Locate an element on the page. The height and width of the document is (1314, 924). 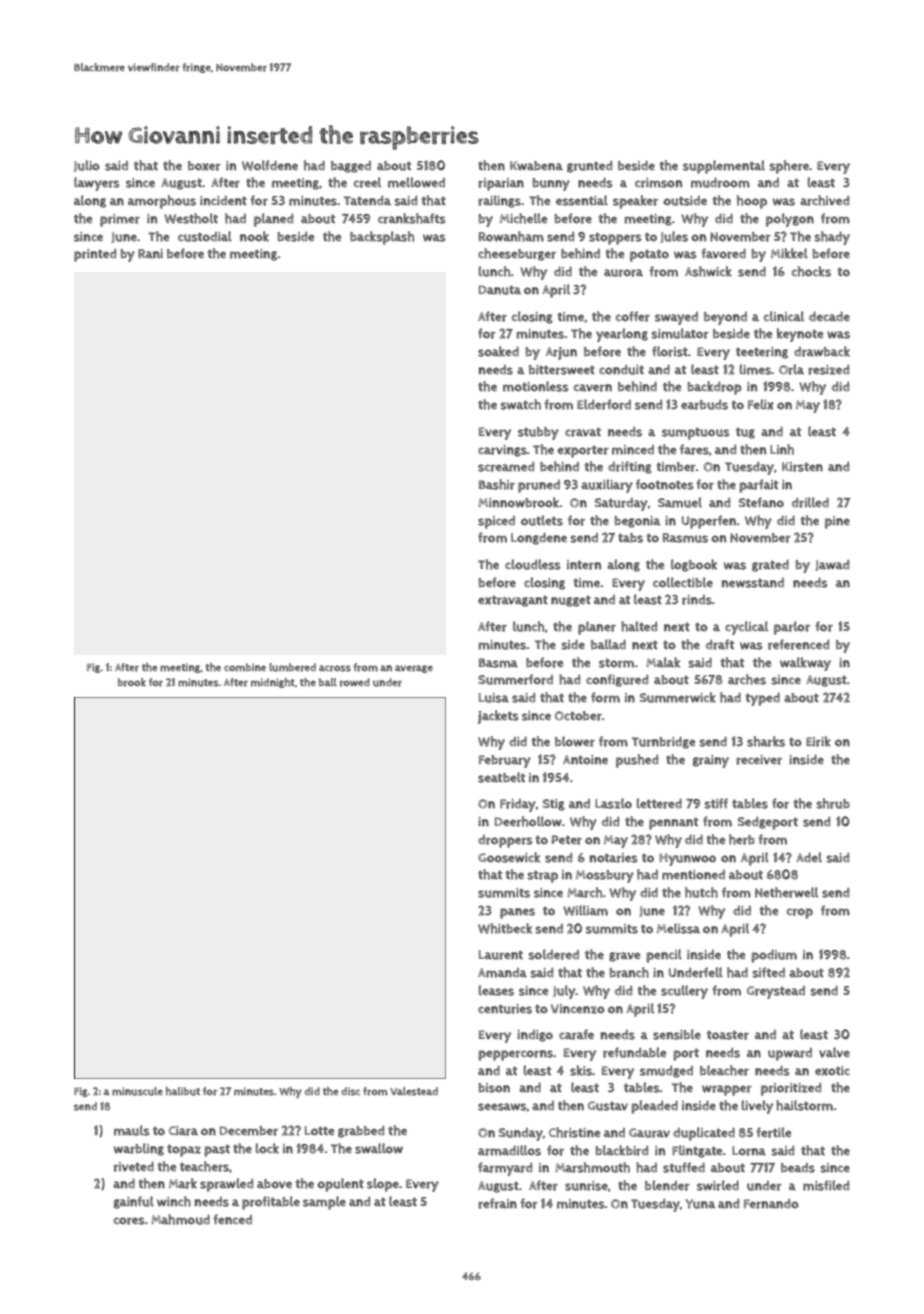
combine is located at coordinates (245, 667).
